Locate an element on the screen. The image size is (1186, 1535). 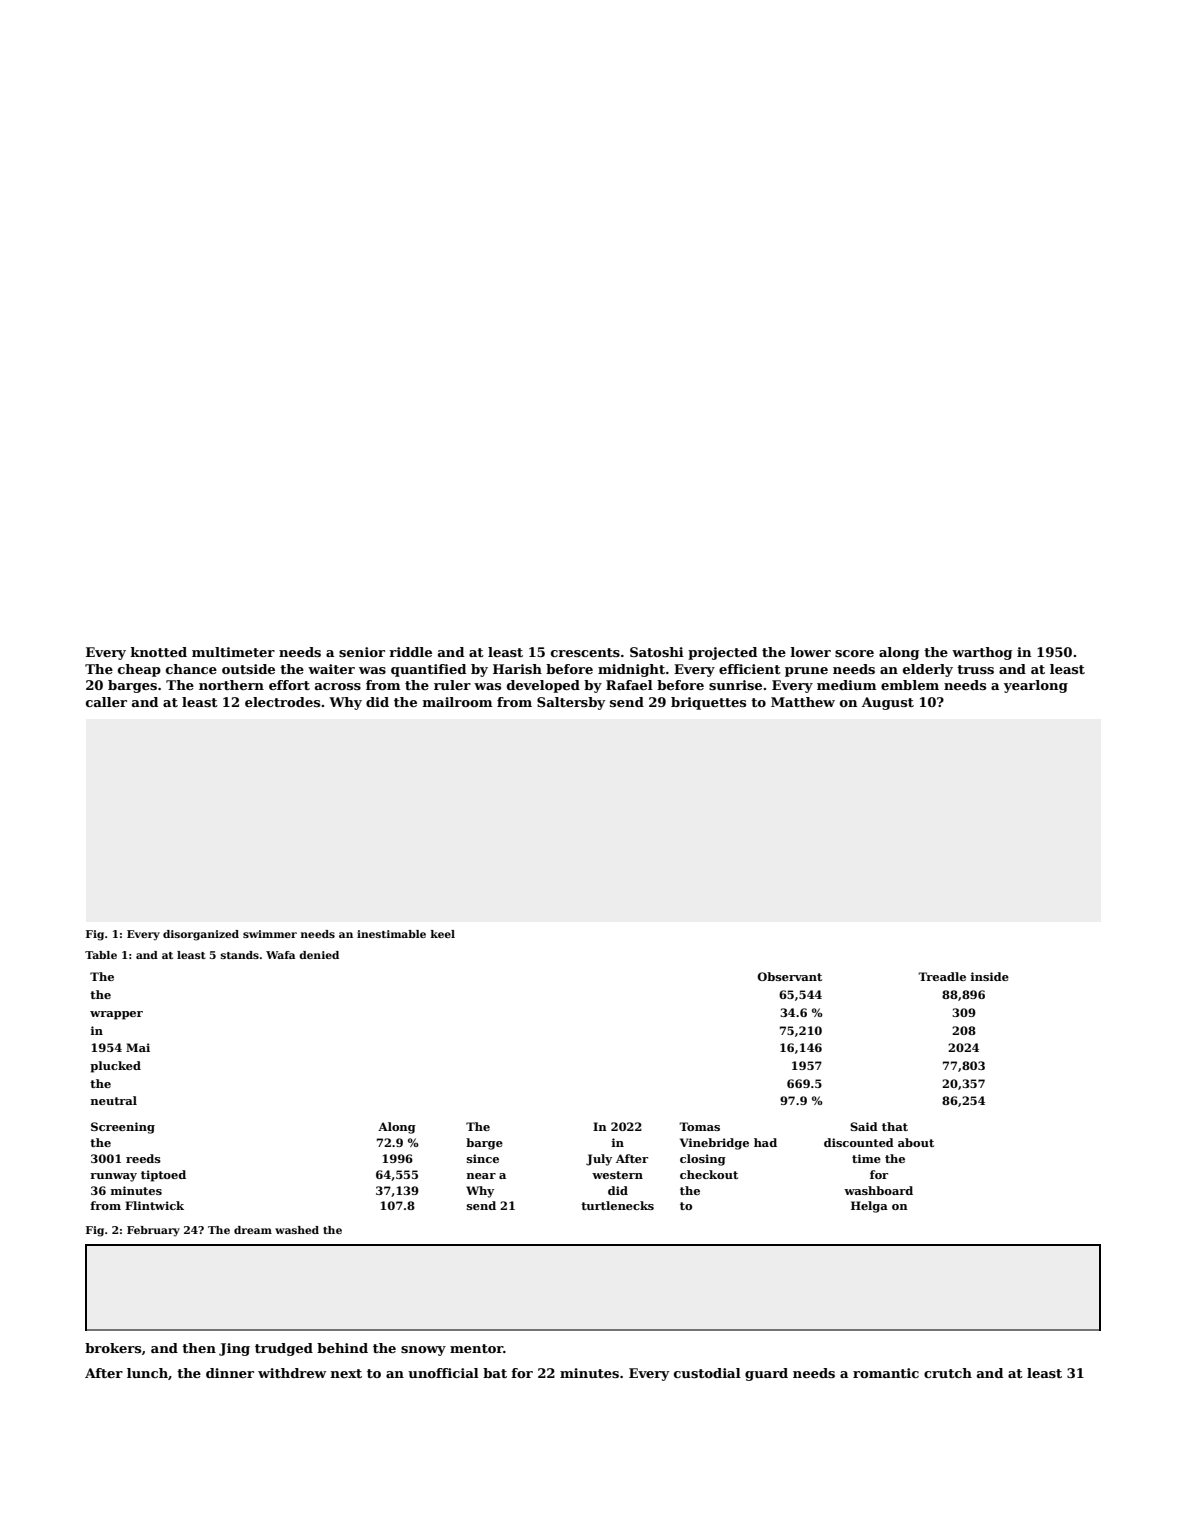
knotted is located at coordinates (159, 652).
